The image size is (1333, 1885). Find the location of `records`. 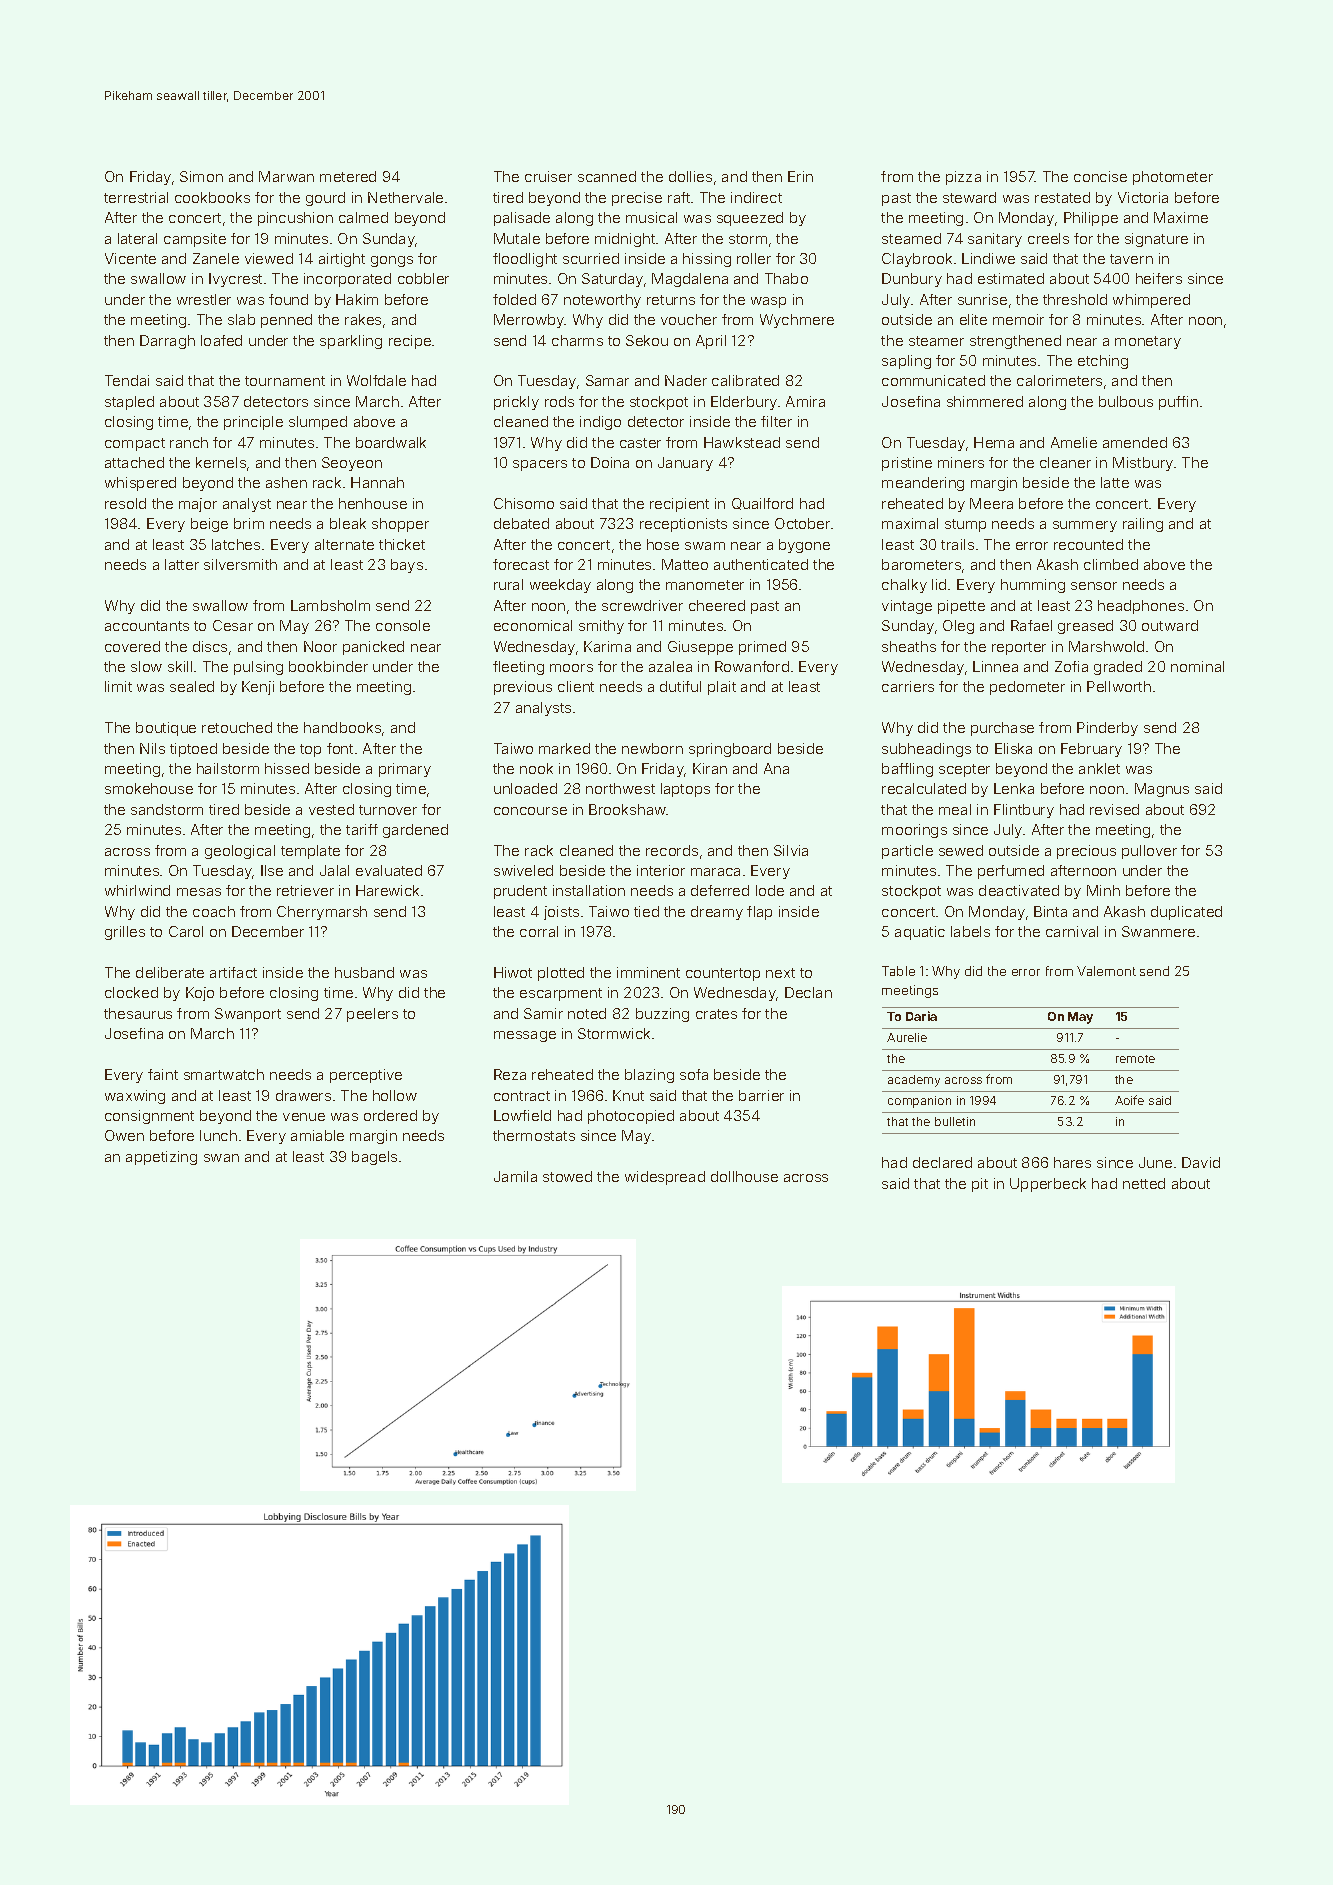

records is located at coordinates (672, 850).
